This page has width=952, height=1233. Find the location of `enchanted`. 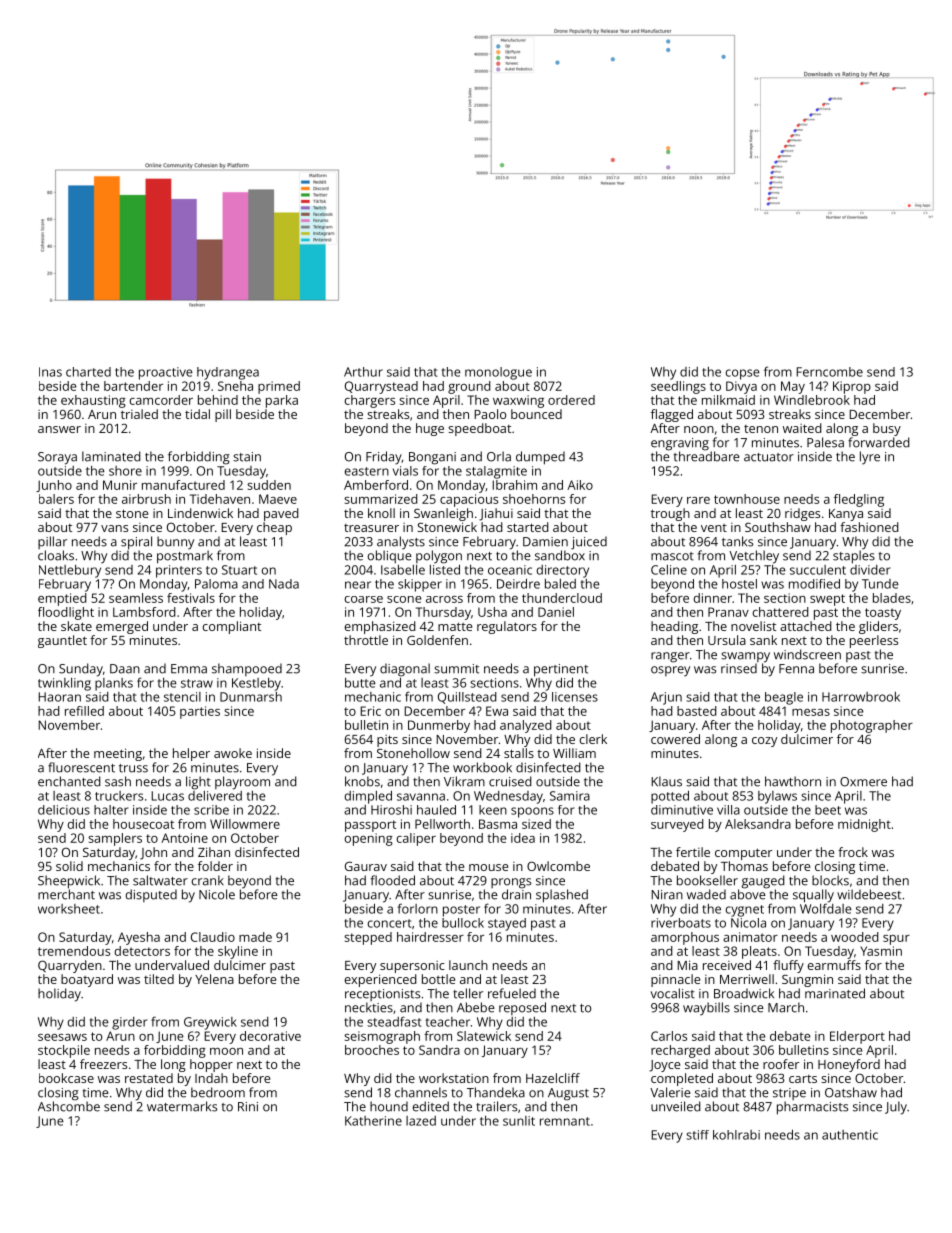

enchanted is located at coordinates (69, 781).
